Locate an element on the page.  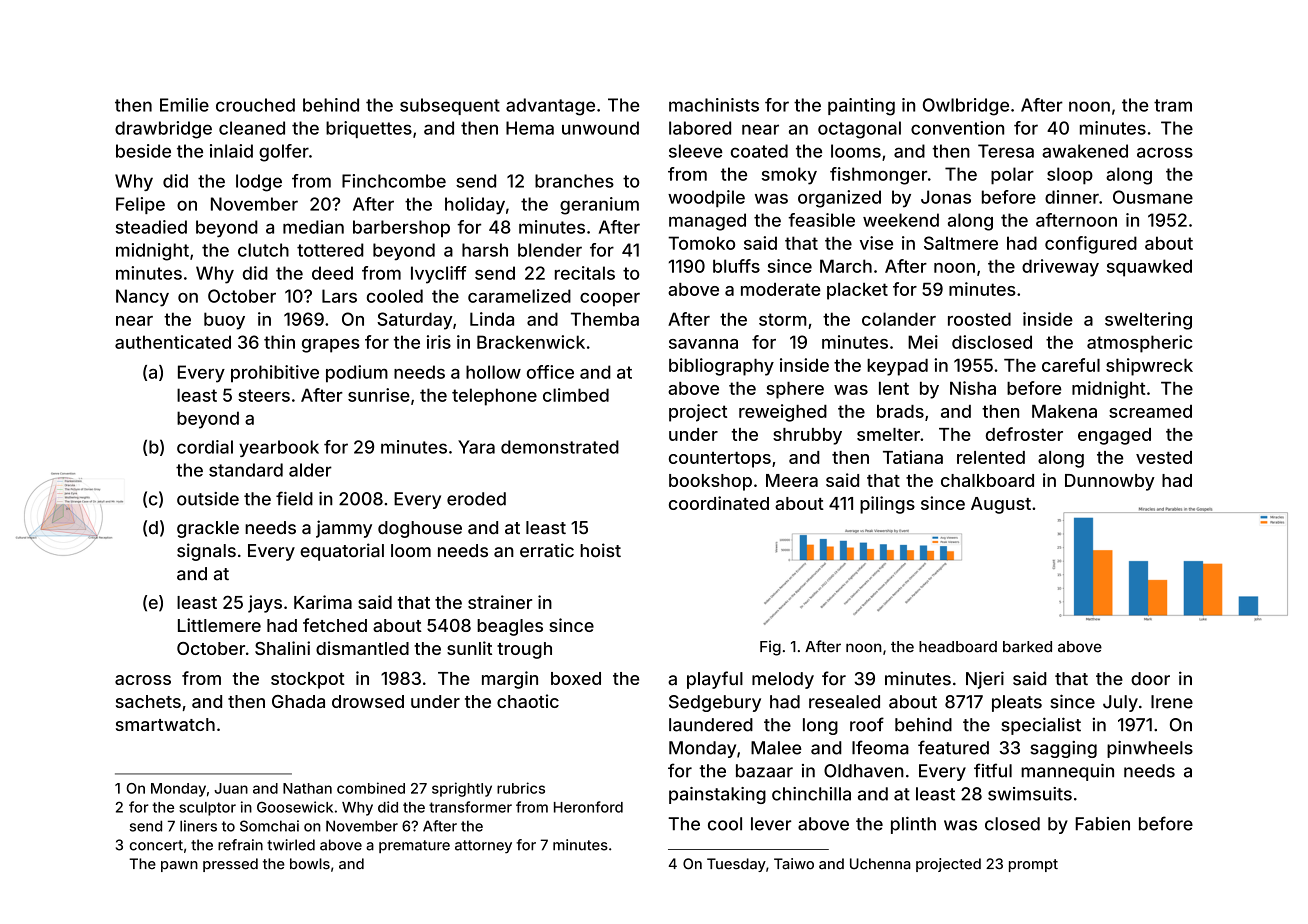
weekend is located at coordinates (901, 220).
